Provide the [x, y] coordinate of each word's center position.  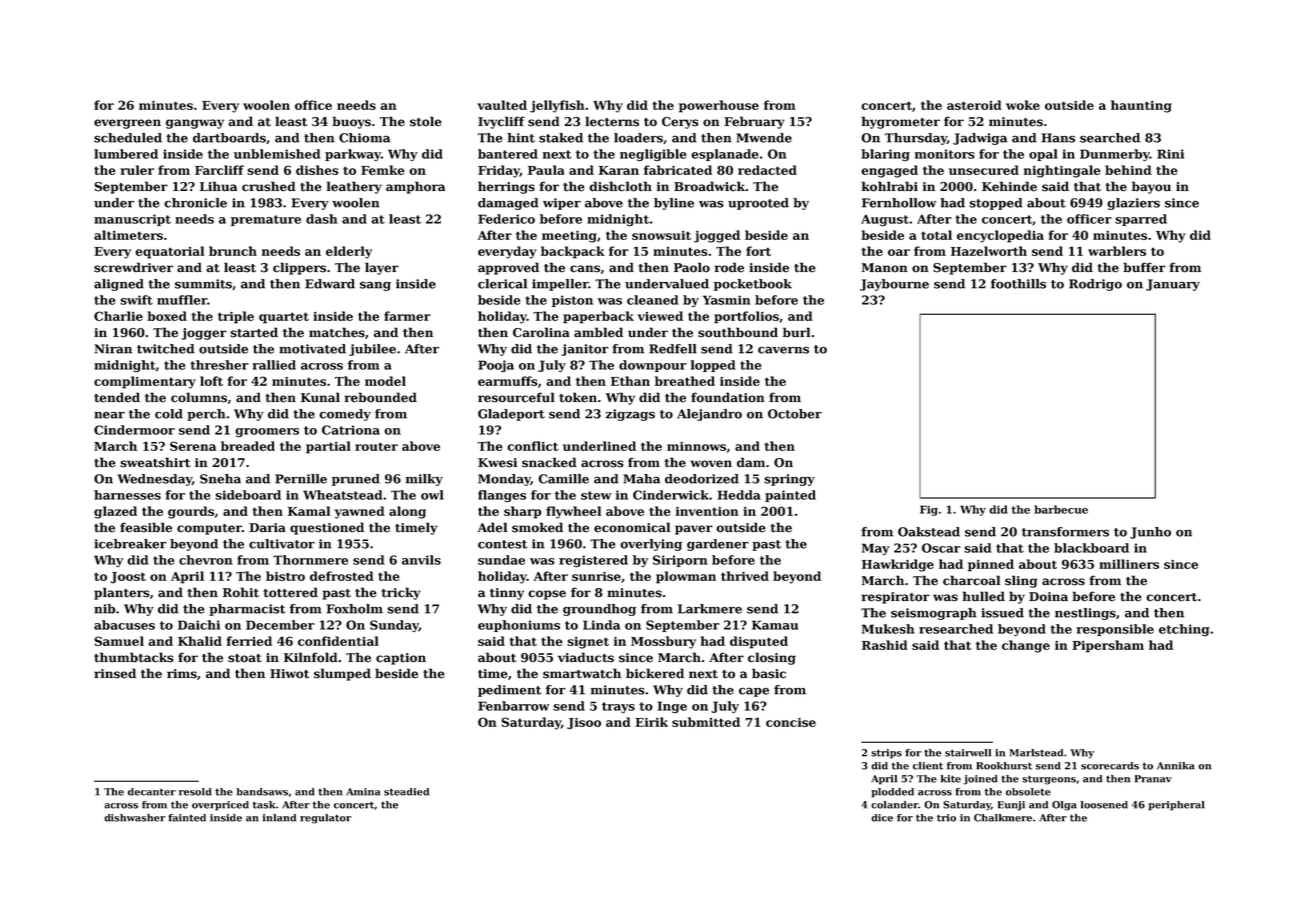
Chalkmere [1003, 818]
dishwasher [135, 818]
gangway [195, 124]
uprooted [758, 204]
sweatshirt [155, 462]
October [795, 414]
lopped [713, 366]
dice [882, 818]
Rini [1170, 154]
